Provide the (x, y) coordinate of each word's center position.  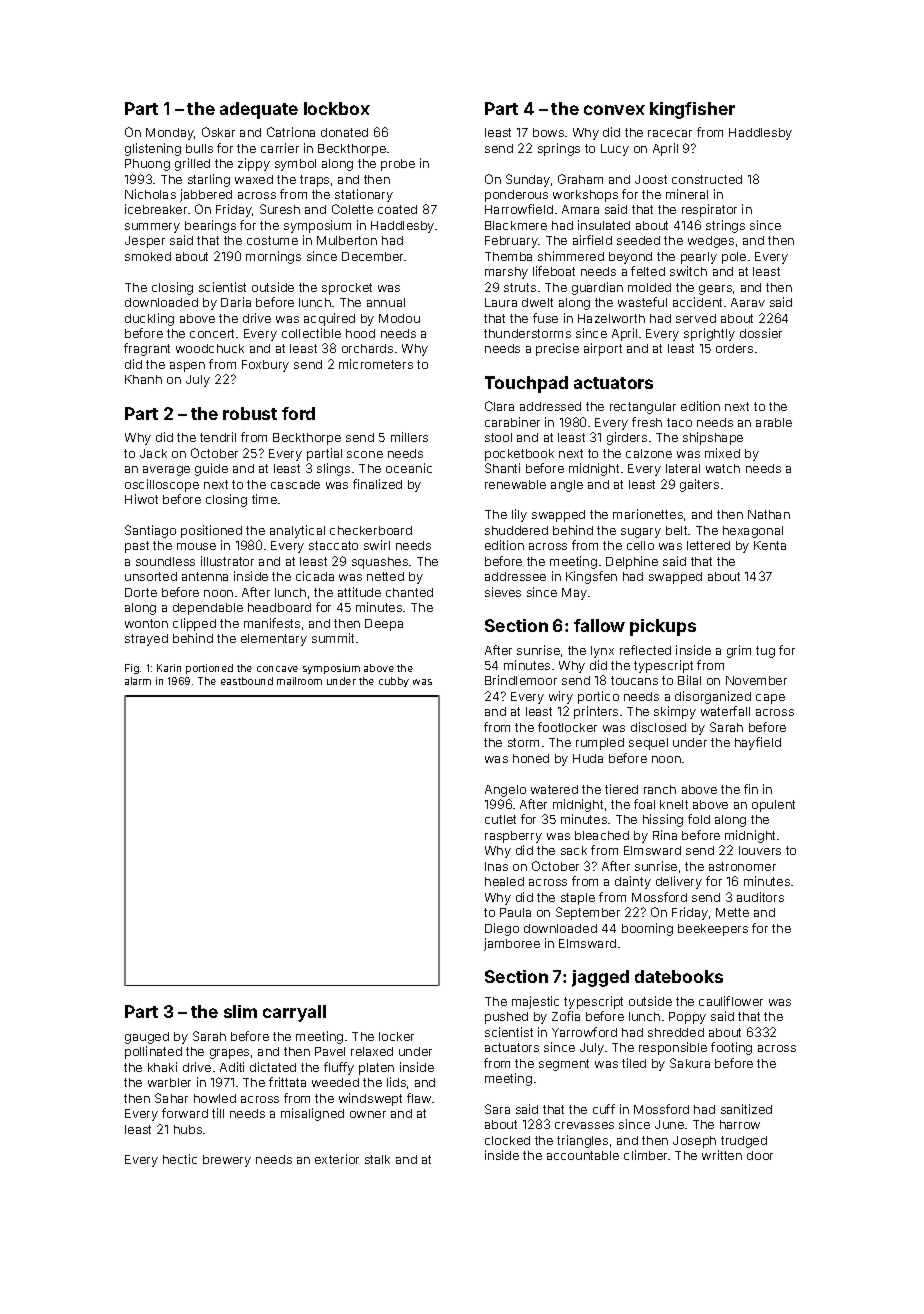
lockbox (337, 108)
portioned (209, 669)
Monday (170, 134)
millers (409, 437)
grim (739, 651)
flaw (419, 1098)
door (760, 1155)
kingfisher (692, 110)
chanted (409, 592)
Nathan (769, 514)
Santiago (150, 531)
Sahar (171, 1098)
